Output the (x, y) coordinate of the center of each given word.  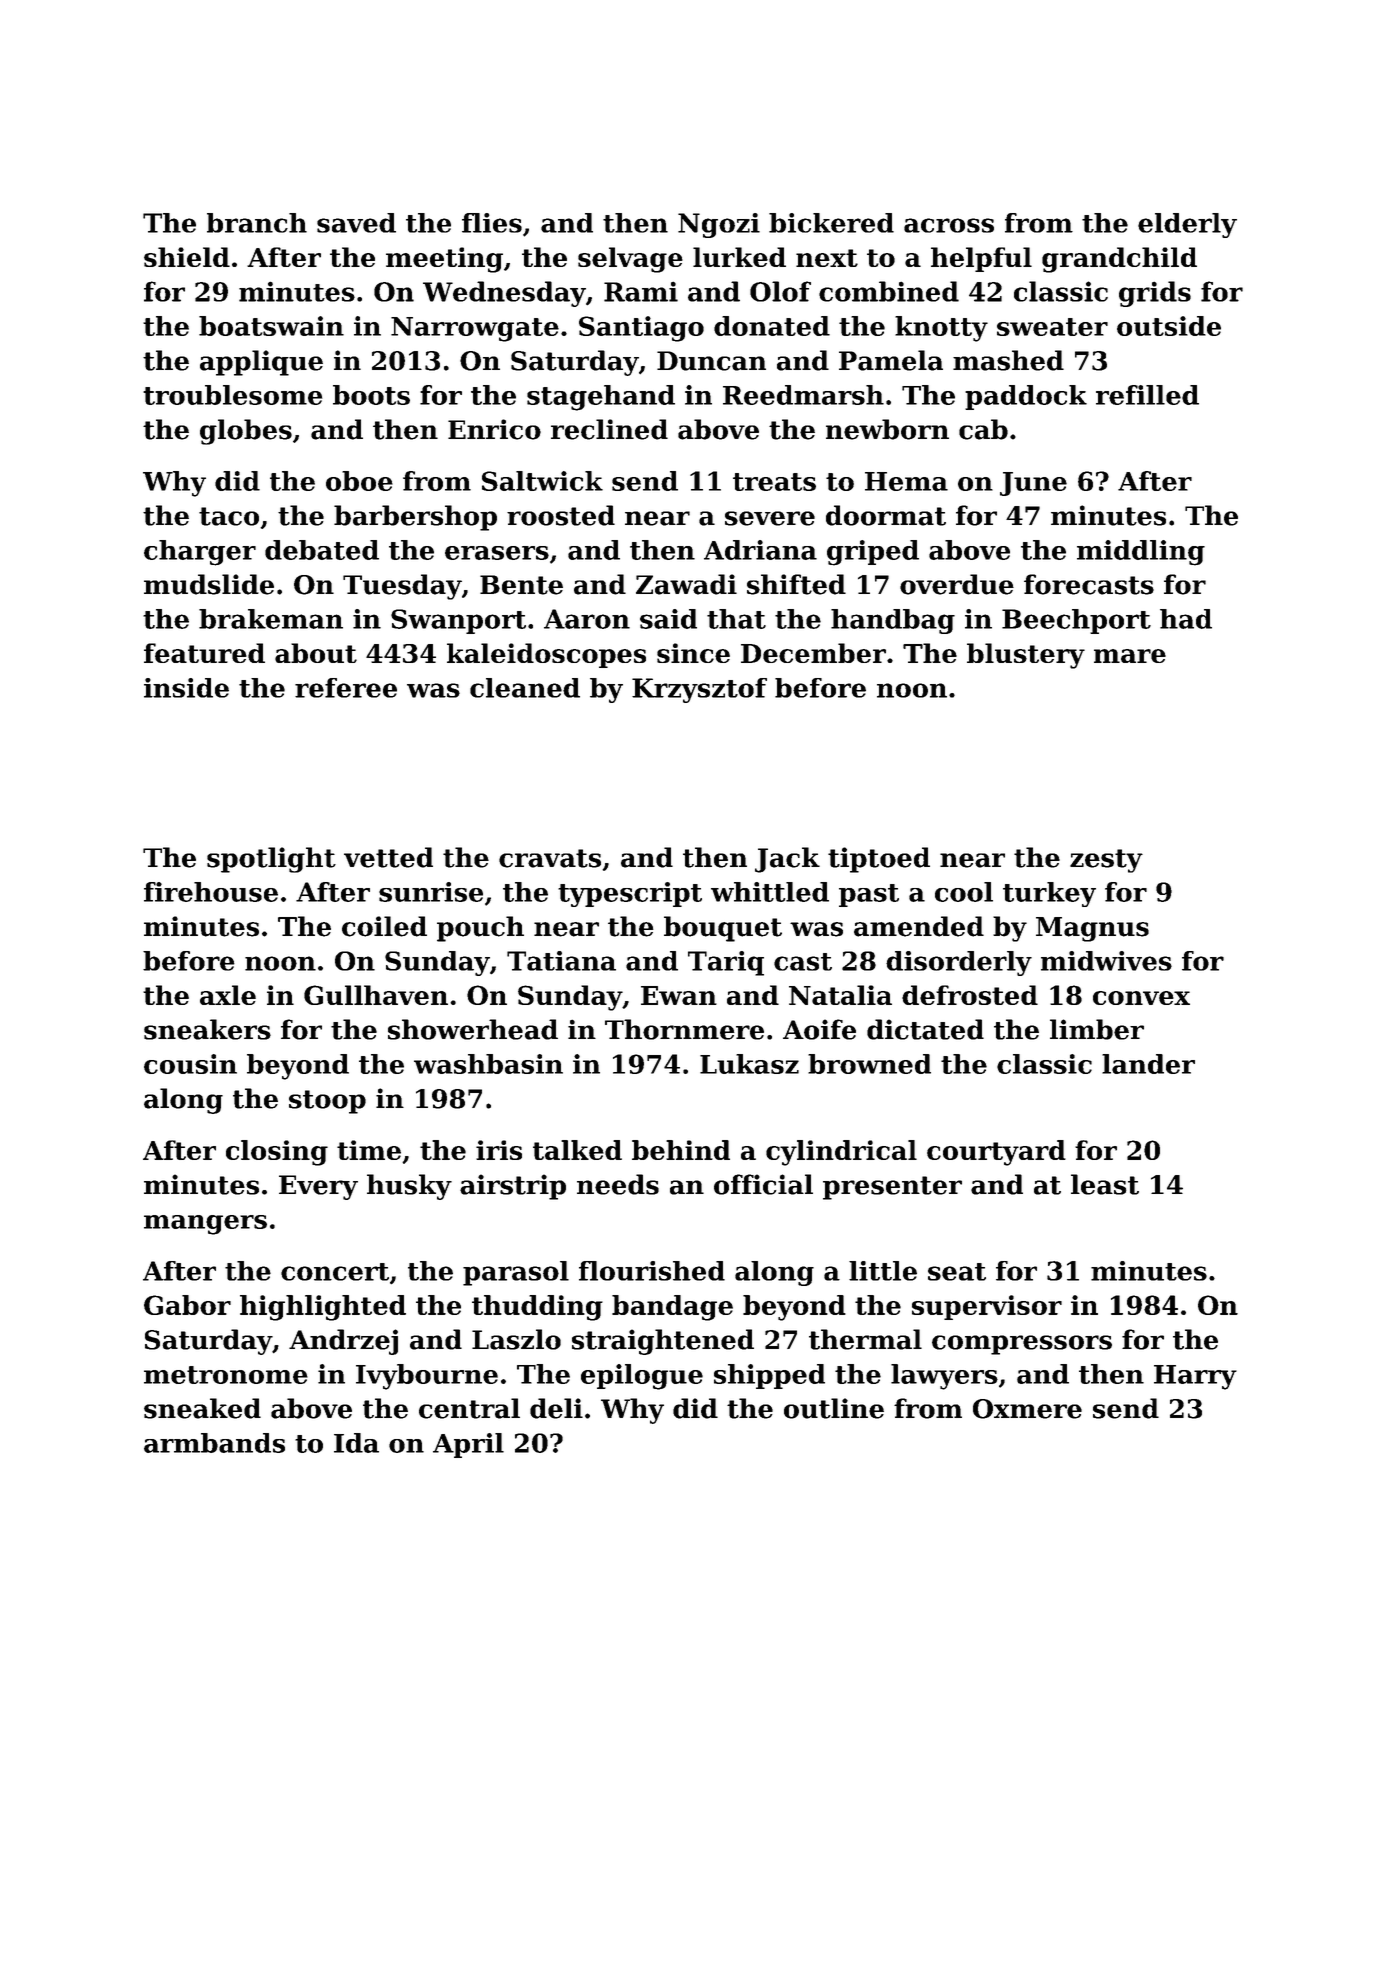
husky (409, 1187)
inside (186, 688)
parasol (516, 1273)
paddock (1026, 397)
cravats (550, 858)
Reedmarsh (803, 395)
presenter (892, 1188)
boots (371, 395)
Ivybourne (427, 1377)
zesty (1106, 861)
